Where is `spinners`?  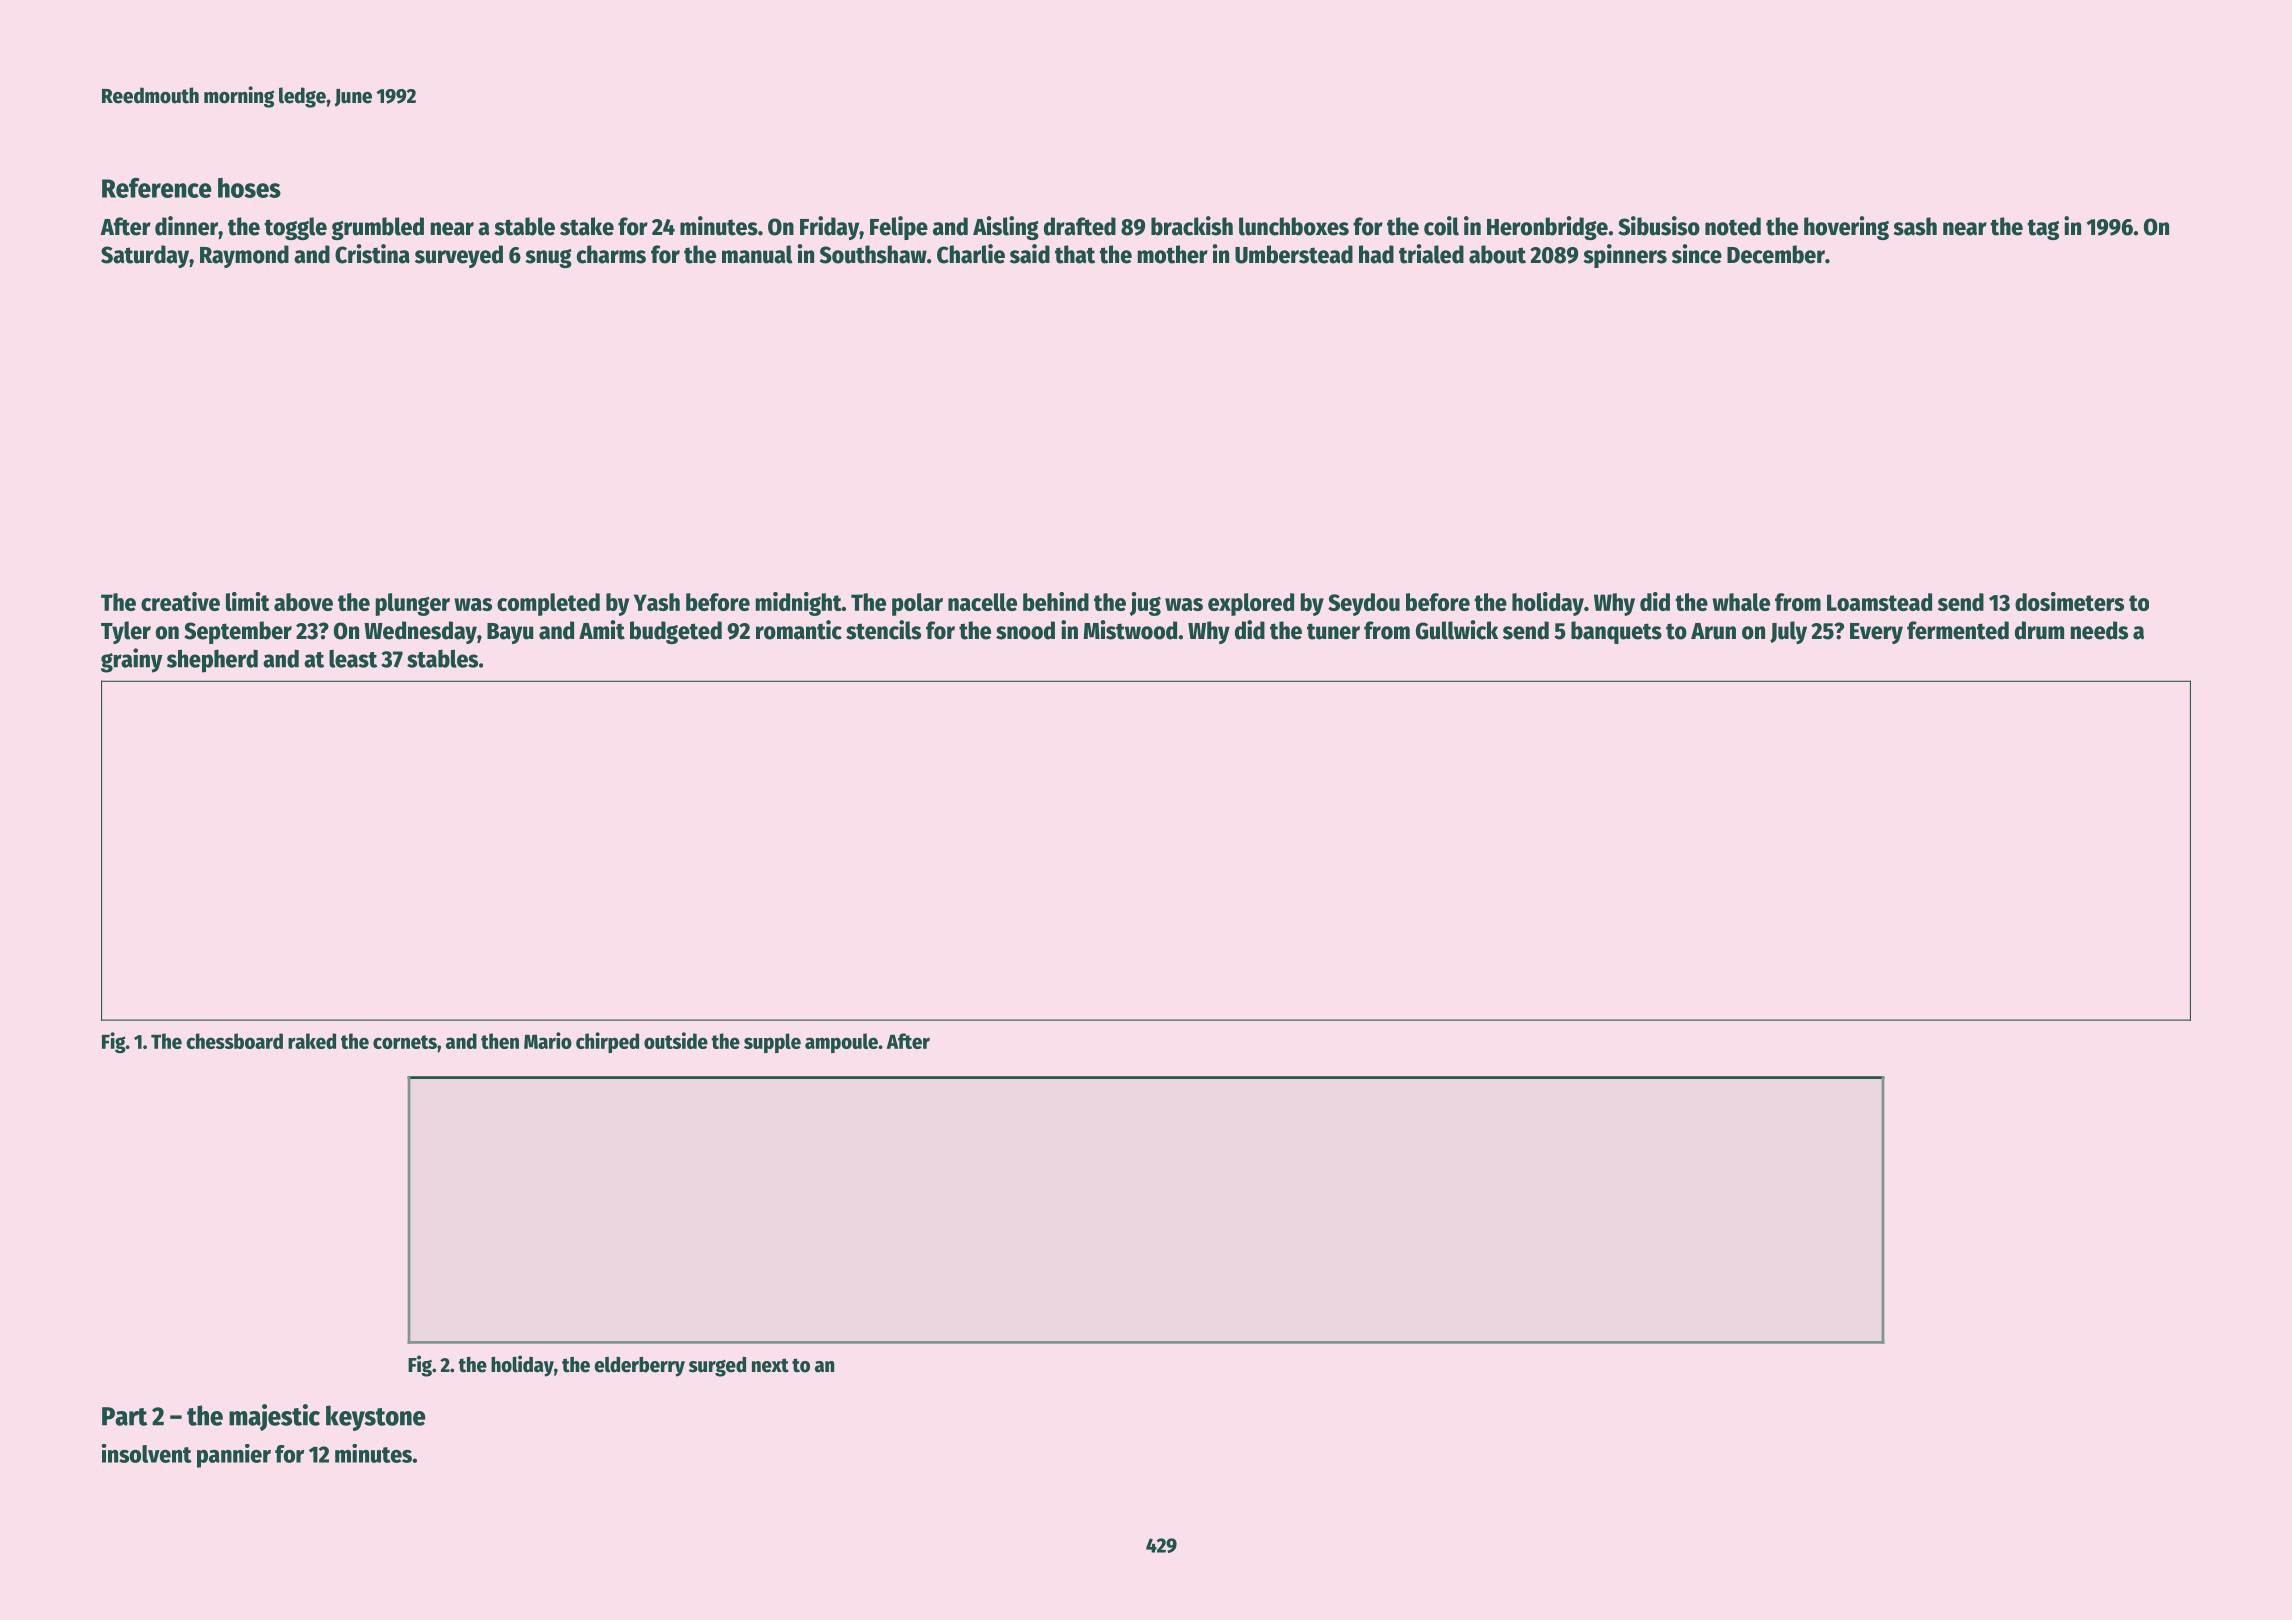
spinners is located at coordinates (1625, 256).
